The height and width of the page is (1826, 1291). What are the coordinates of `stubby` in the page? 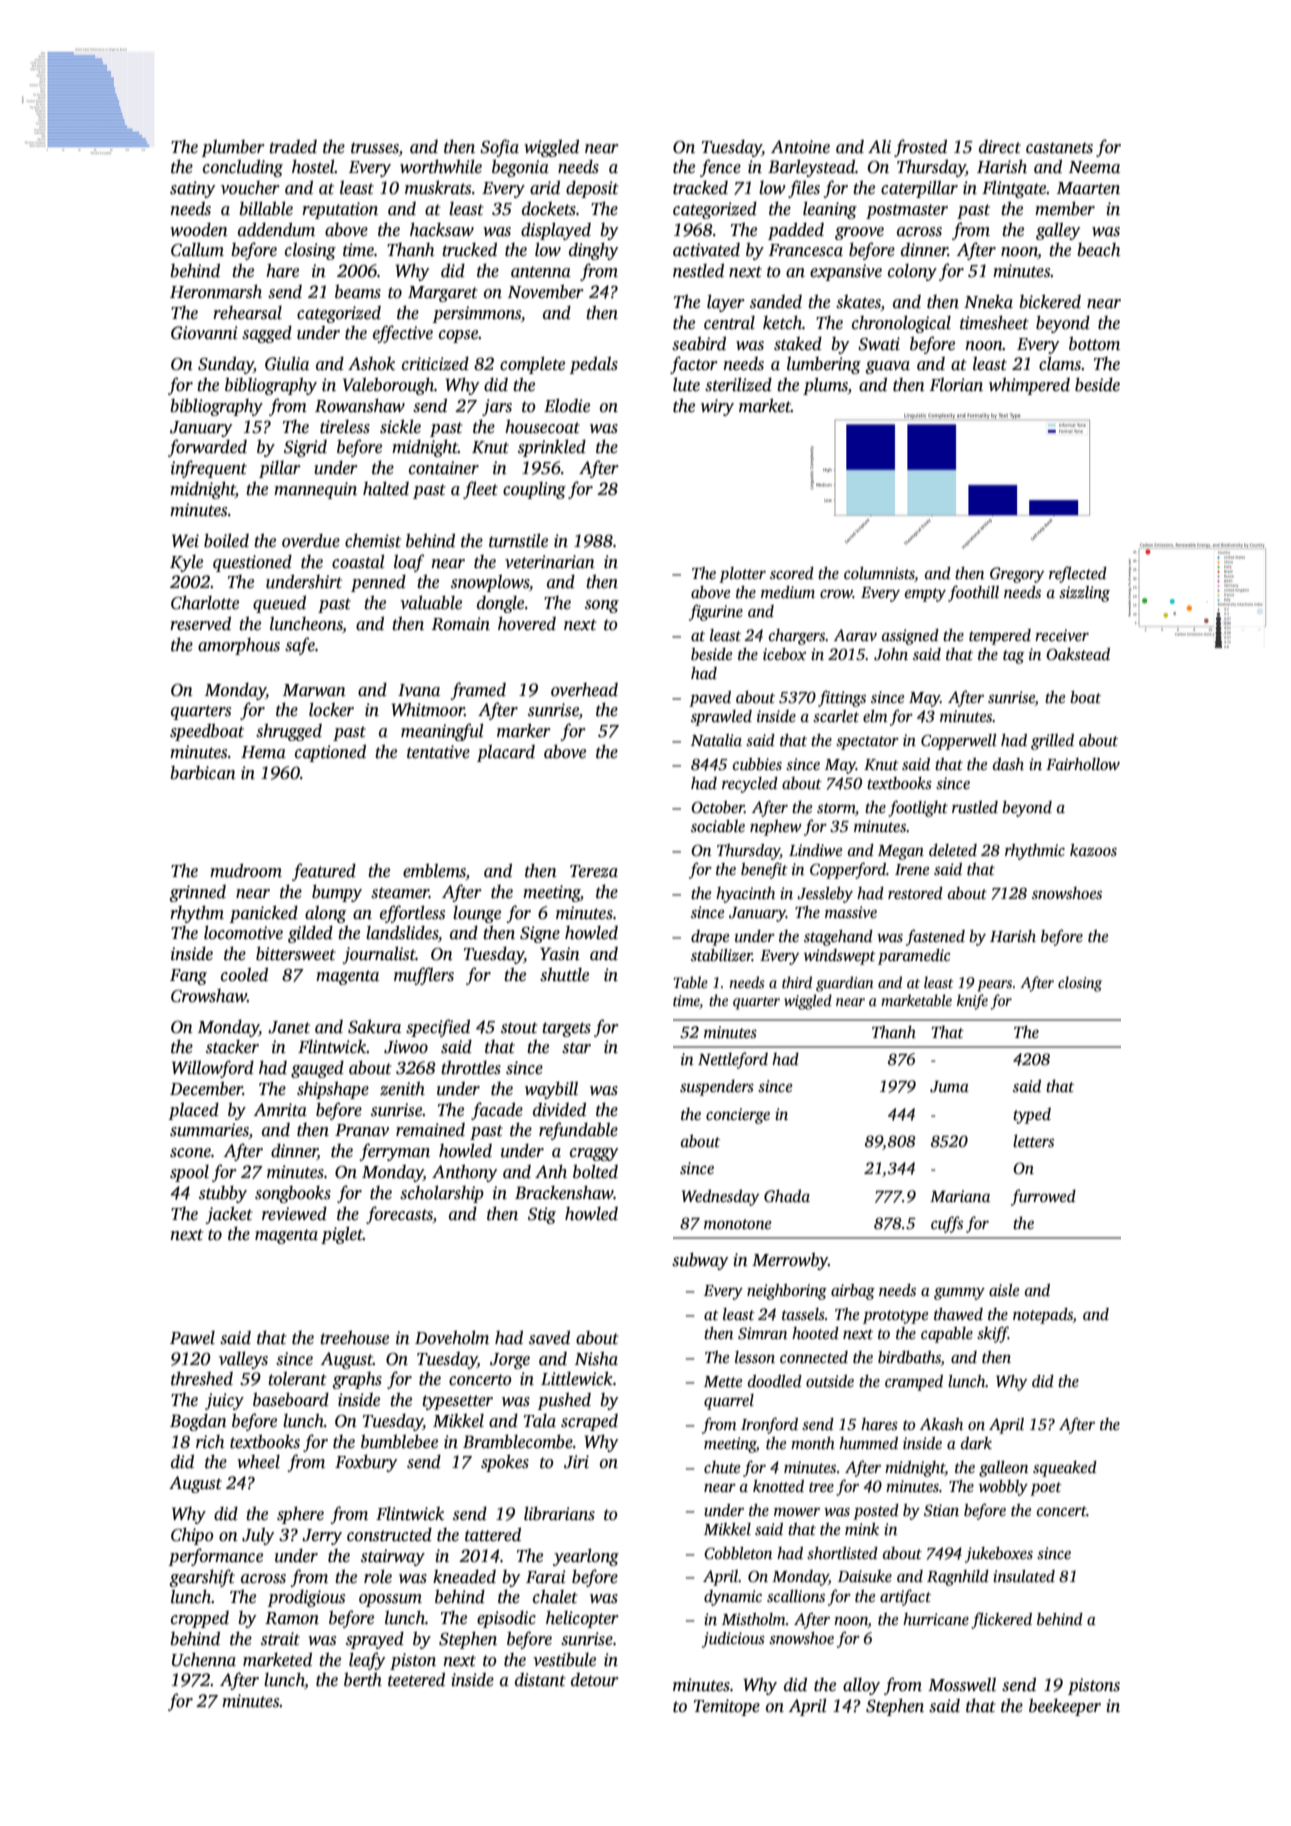 It's located at (223, 1194).
